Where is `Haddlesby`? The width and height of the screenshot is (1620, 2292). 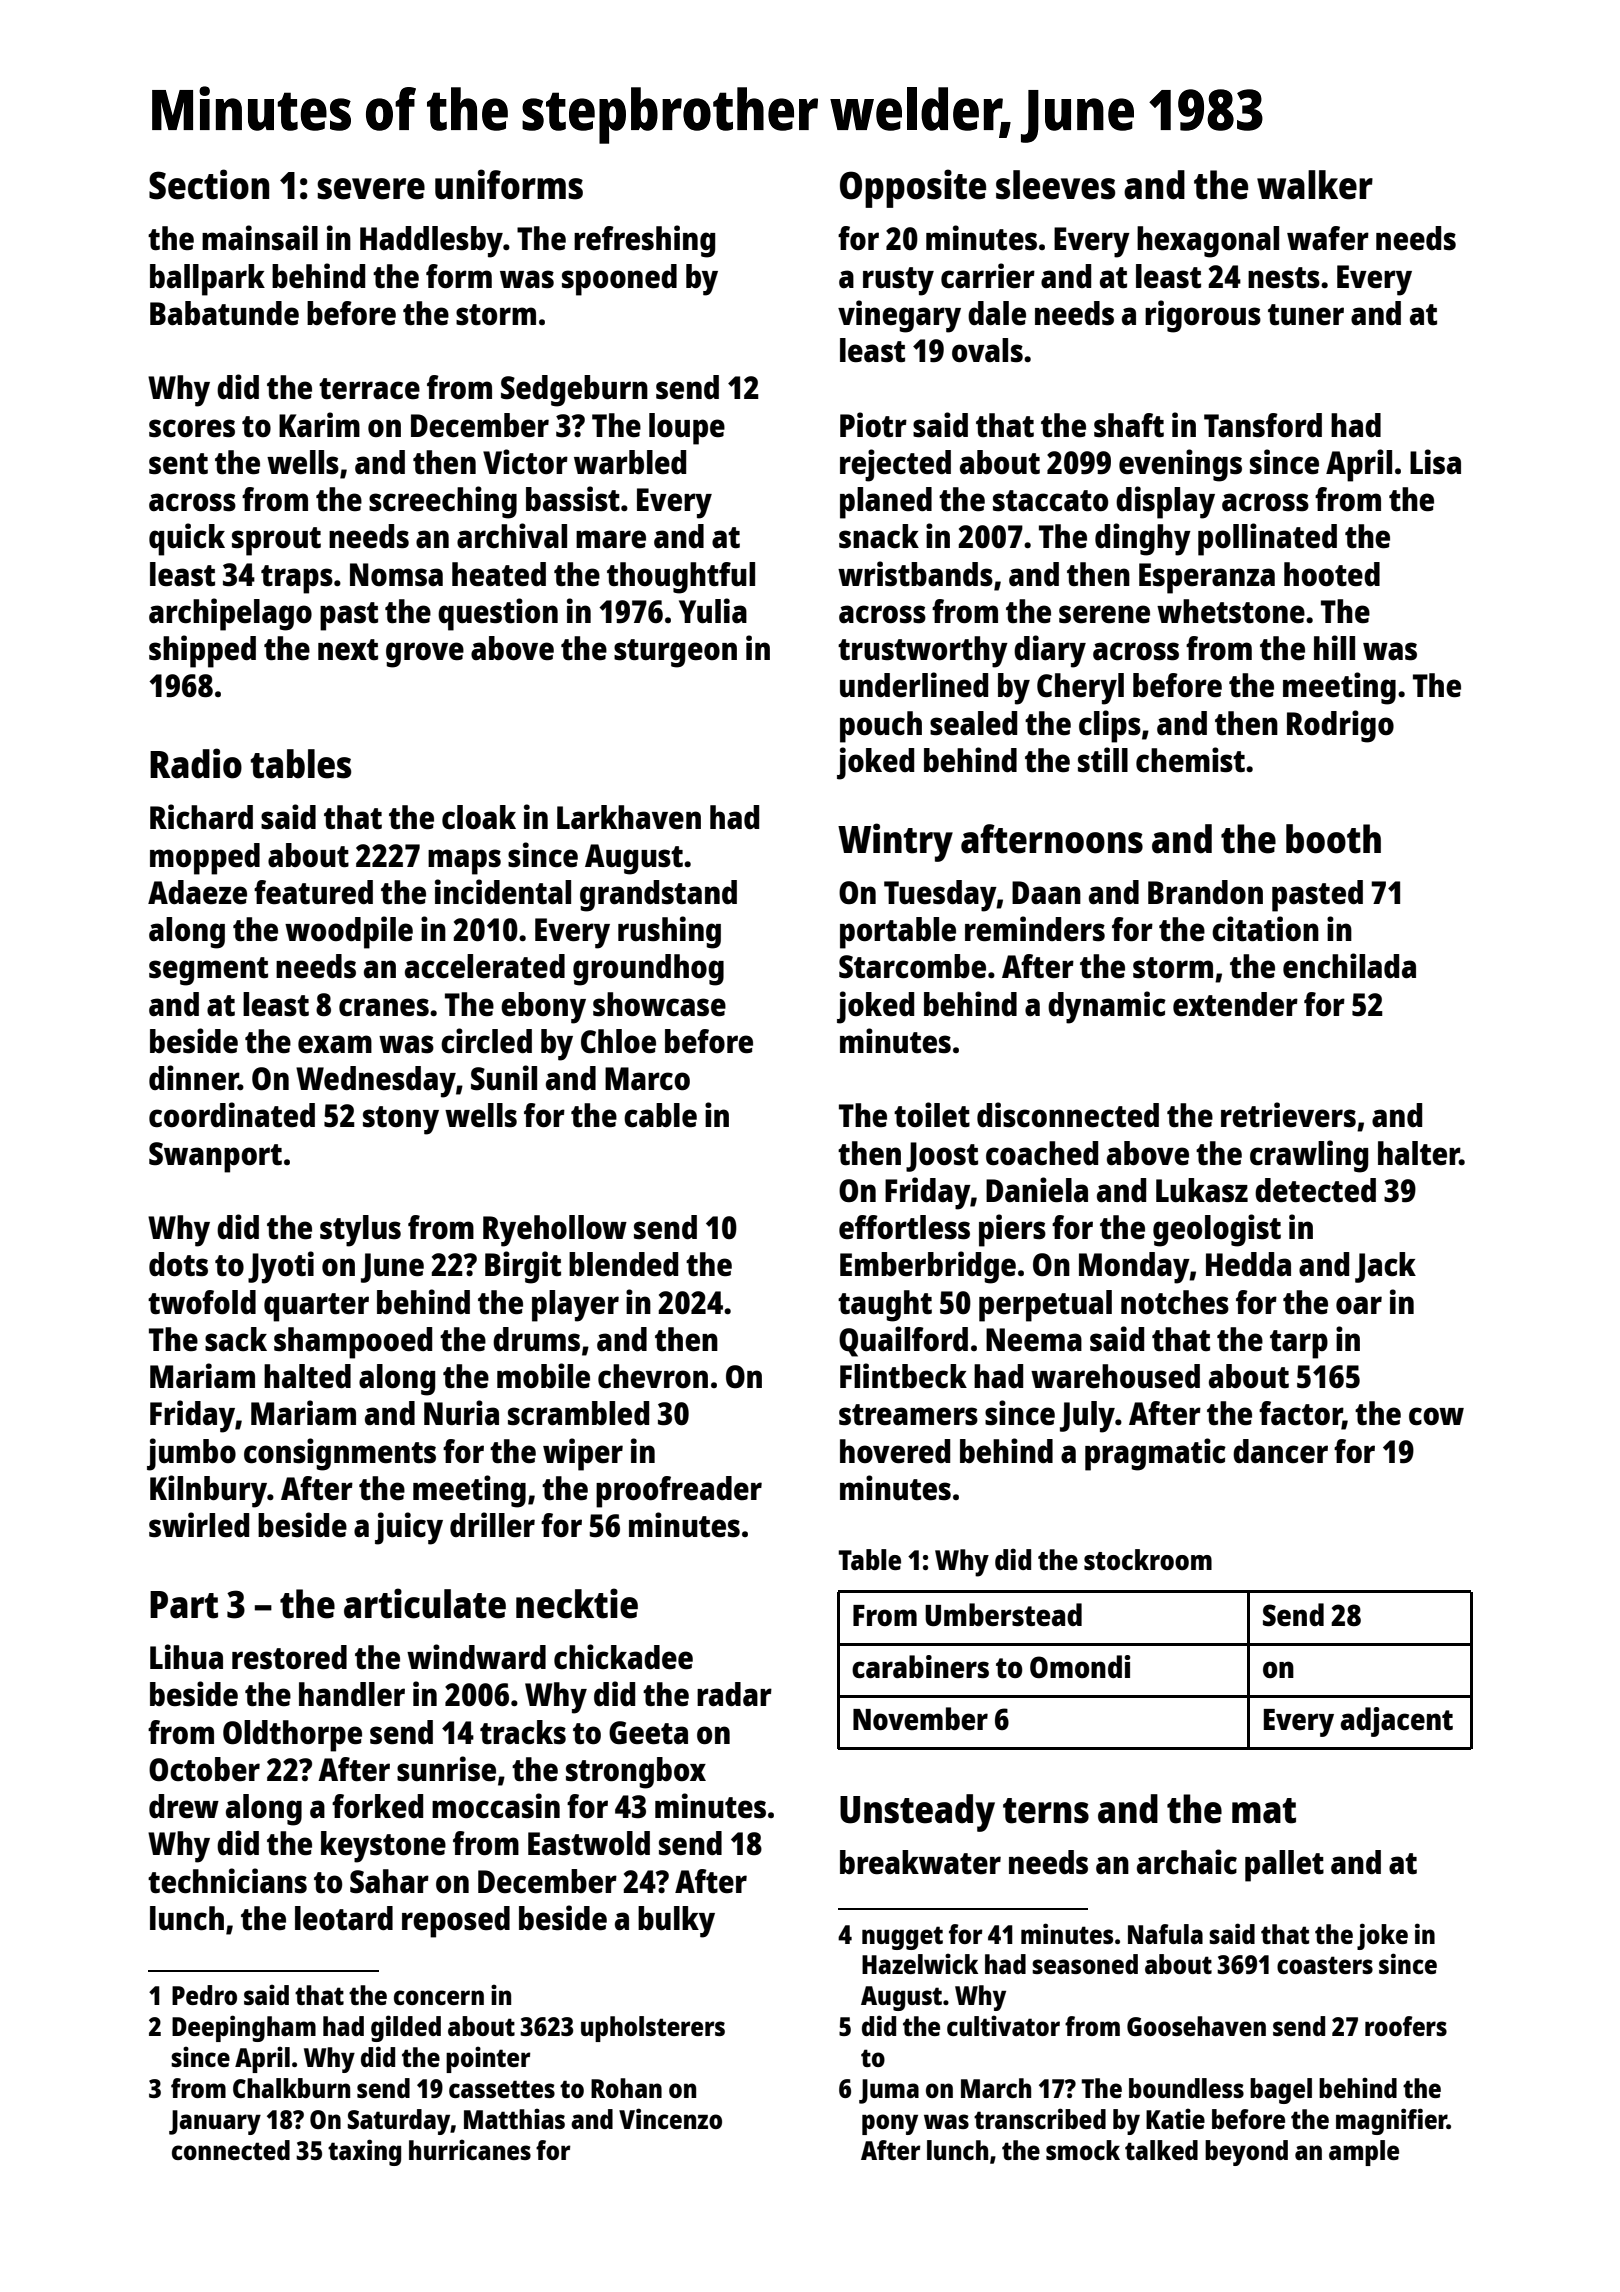 Haddlesby is located at coordinates (431, 242).
